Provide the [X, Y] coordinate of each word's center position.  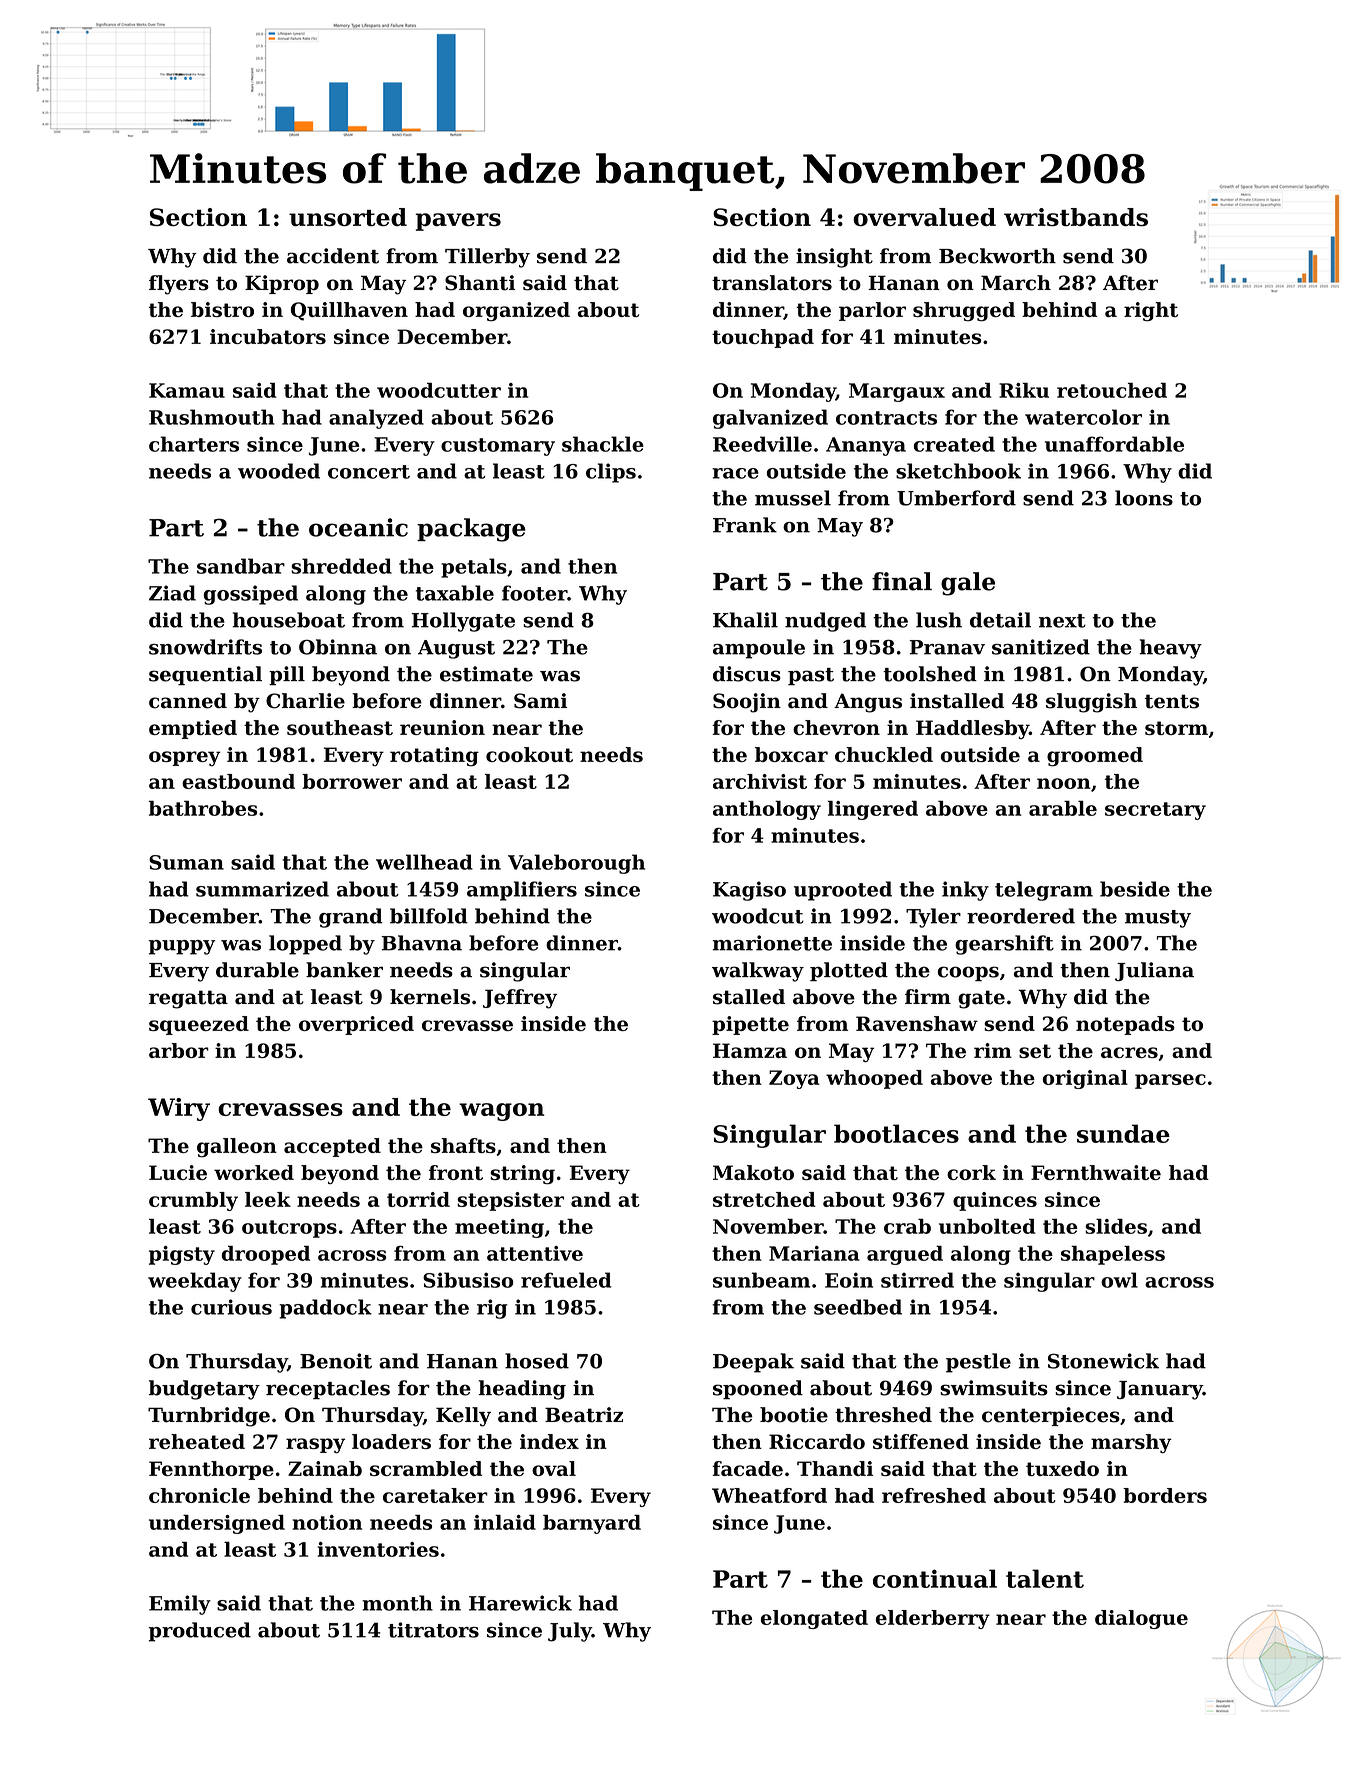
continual [935, 1578]
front [456, 1172]
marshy [1131, 1444]
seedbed [858, 1307]
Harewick [520, 1603]
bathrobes [203, 808]
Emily [180, 1605]
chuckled [884, 754]
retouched [1112, 390]
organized [516, 312]
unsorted [348, 217]
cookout [529, 754]
